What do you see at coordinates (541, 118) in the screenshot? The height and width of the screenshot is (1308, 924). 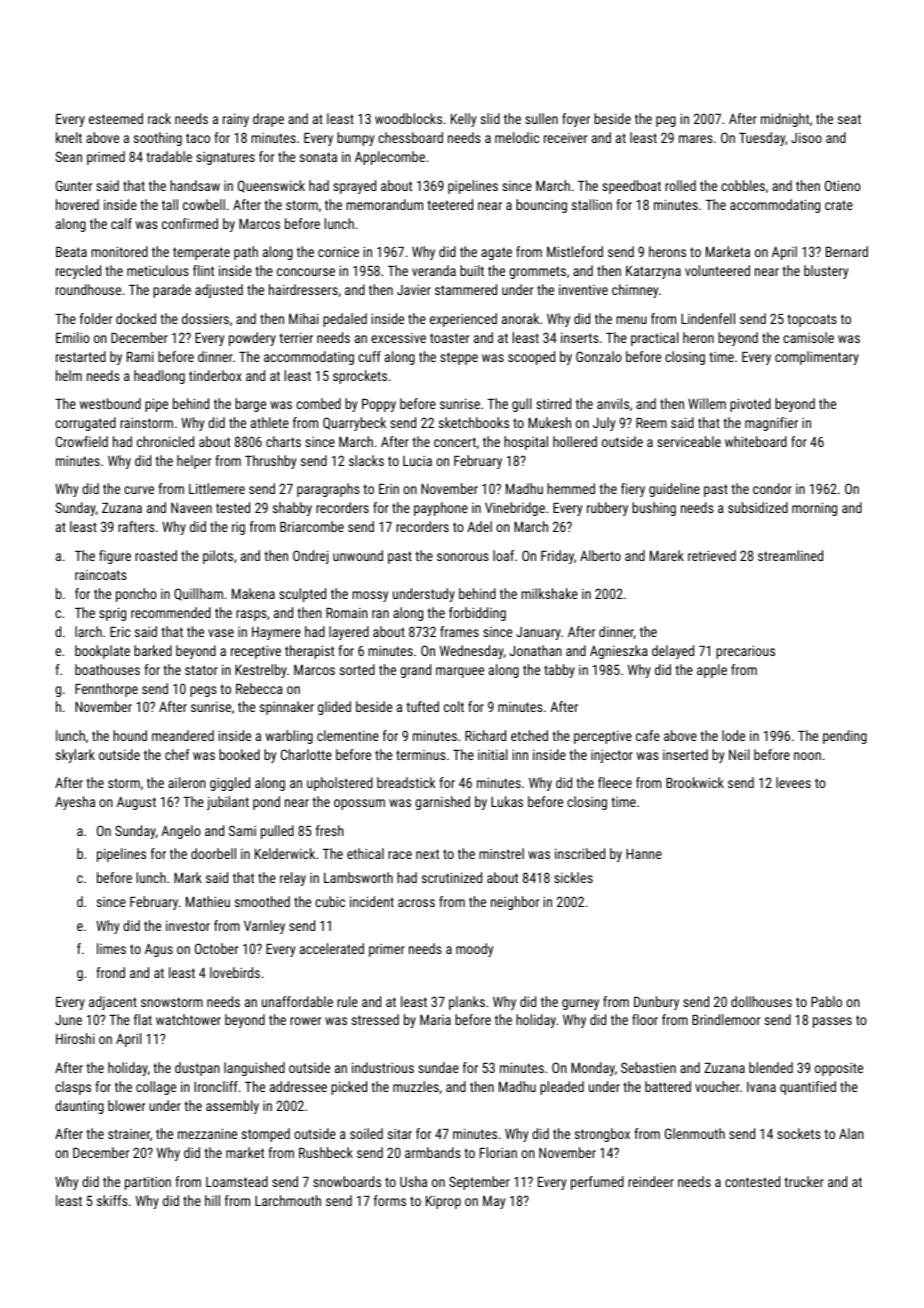 I see `sullen` at bounding box center [541, 118].
